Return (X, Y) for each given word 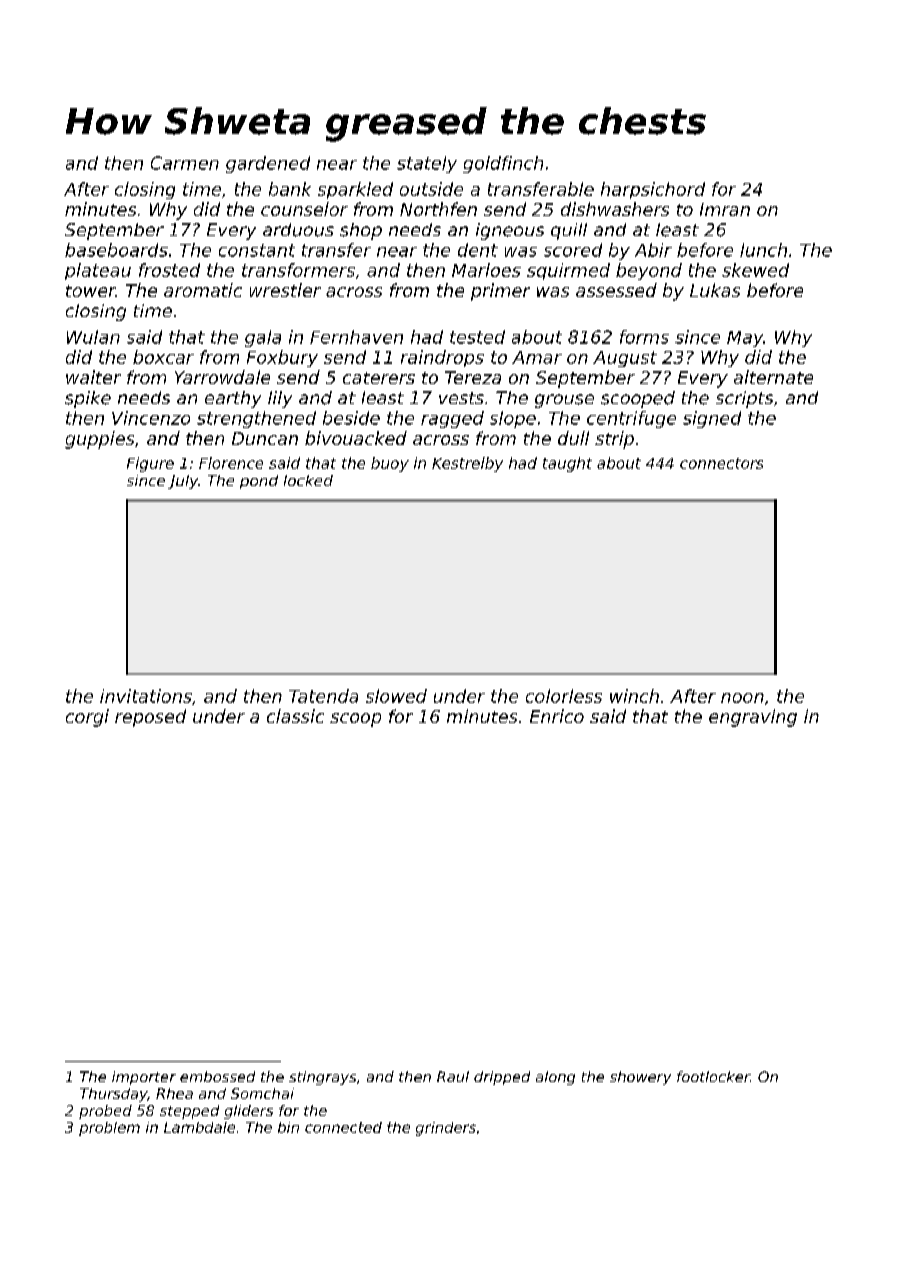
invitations (146, 696)
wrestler (285, 290)
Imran (725, 209)
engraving (753, 718)
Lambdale (199, 1127)
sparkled (355, 190)
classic (295, 716)
